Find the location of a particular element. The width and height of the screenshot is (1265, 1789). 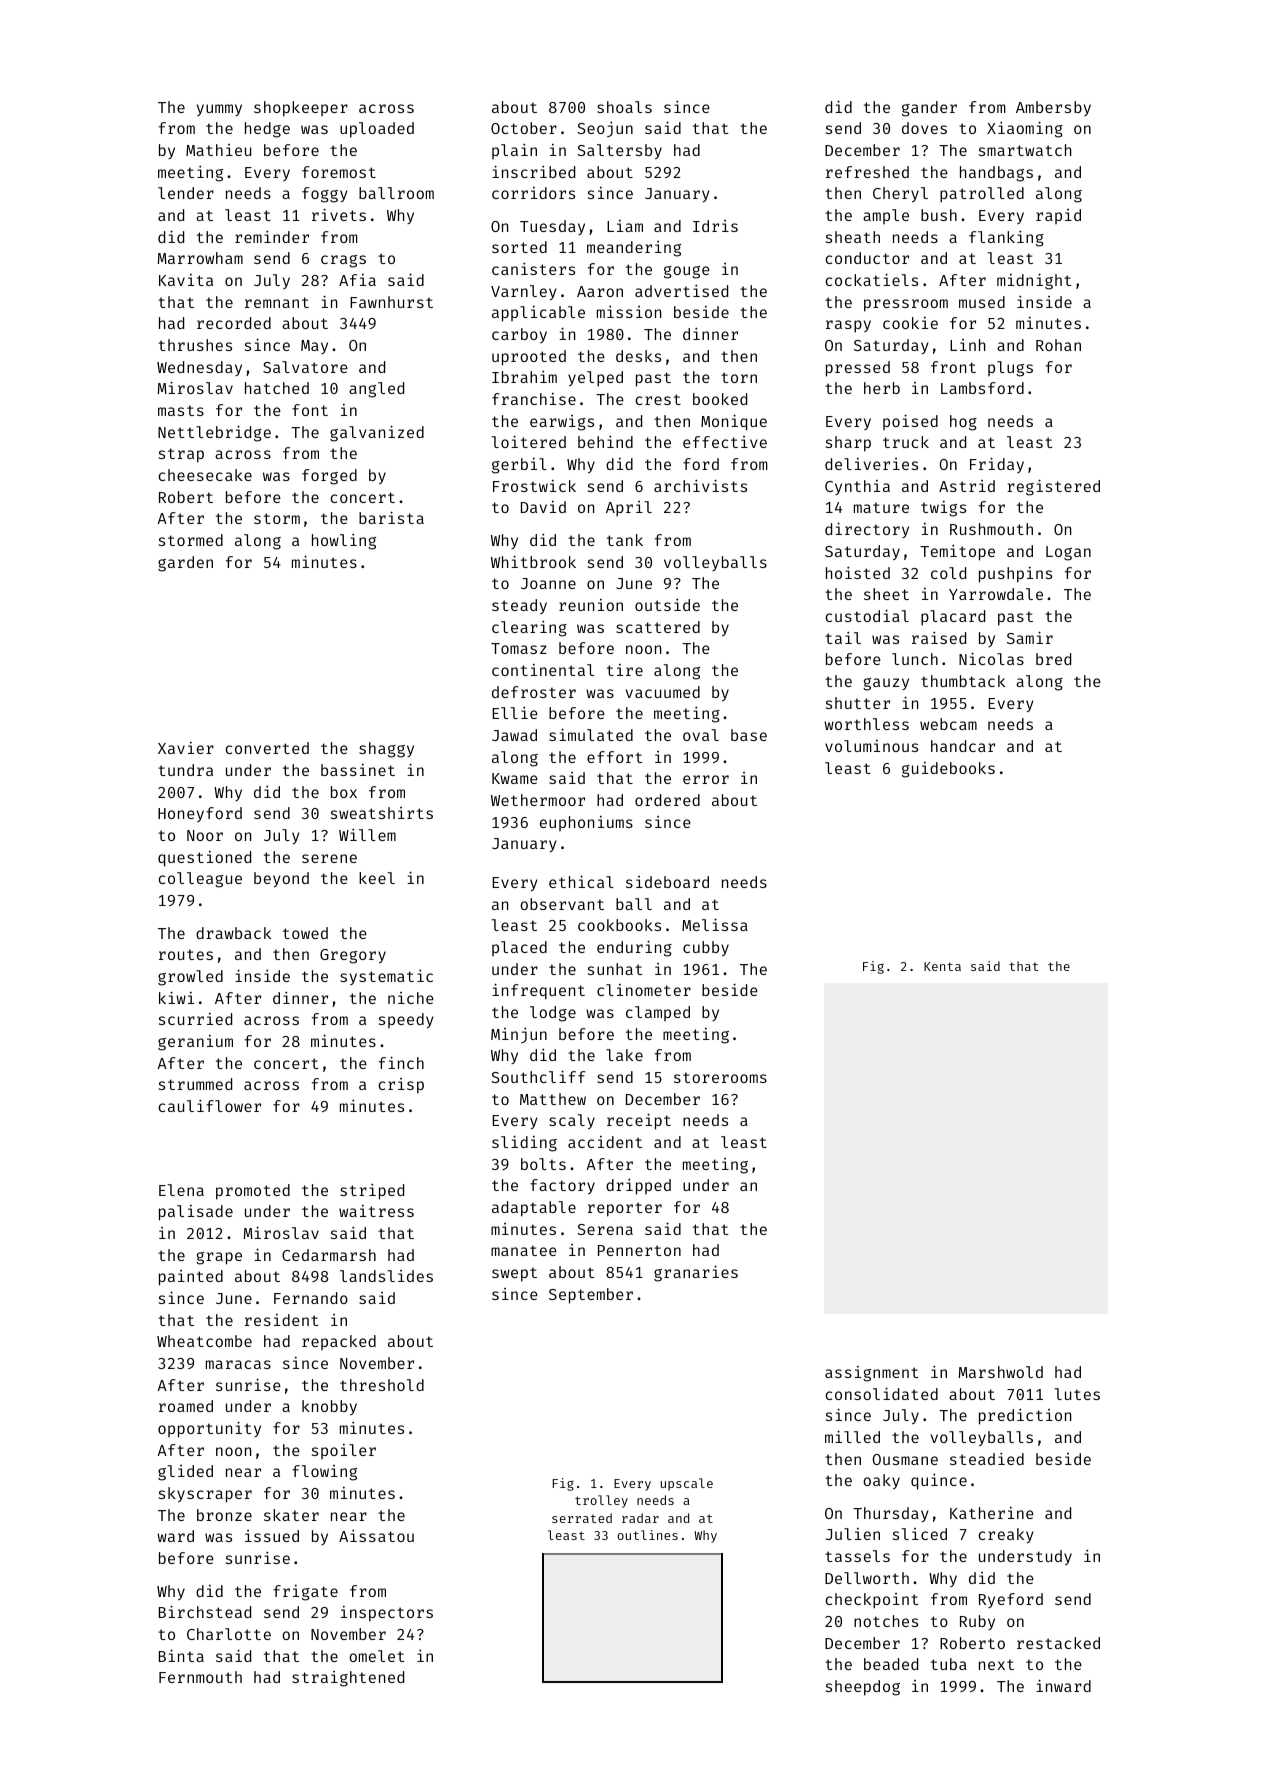

outside is located at coordinates (667, 604).
